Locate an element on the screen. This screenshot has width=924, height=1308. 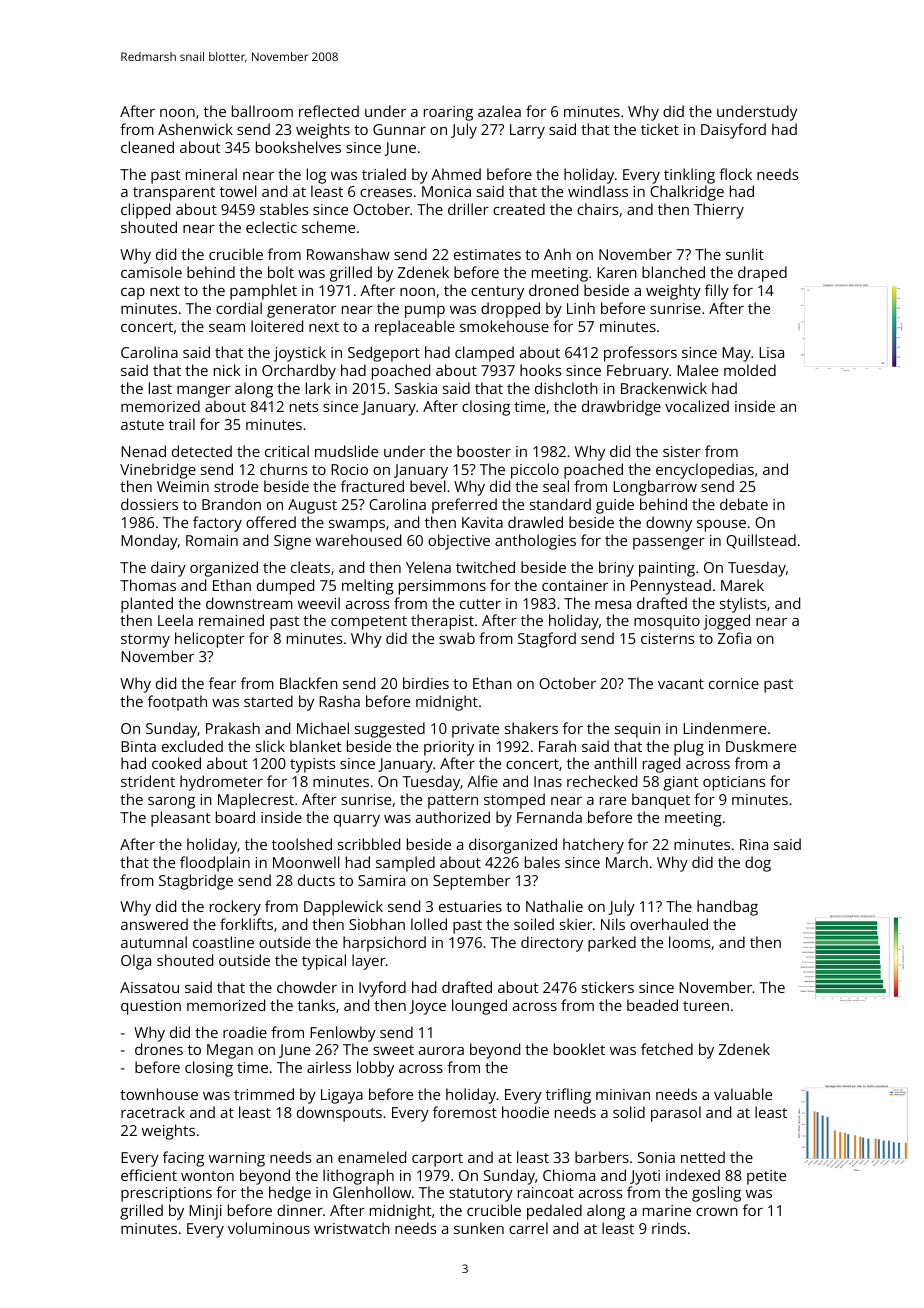
Minji is located at coordinates (205, 1212).
